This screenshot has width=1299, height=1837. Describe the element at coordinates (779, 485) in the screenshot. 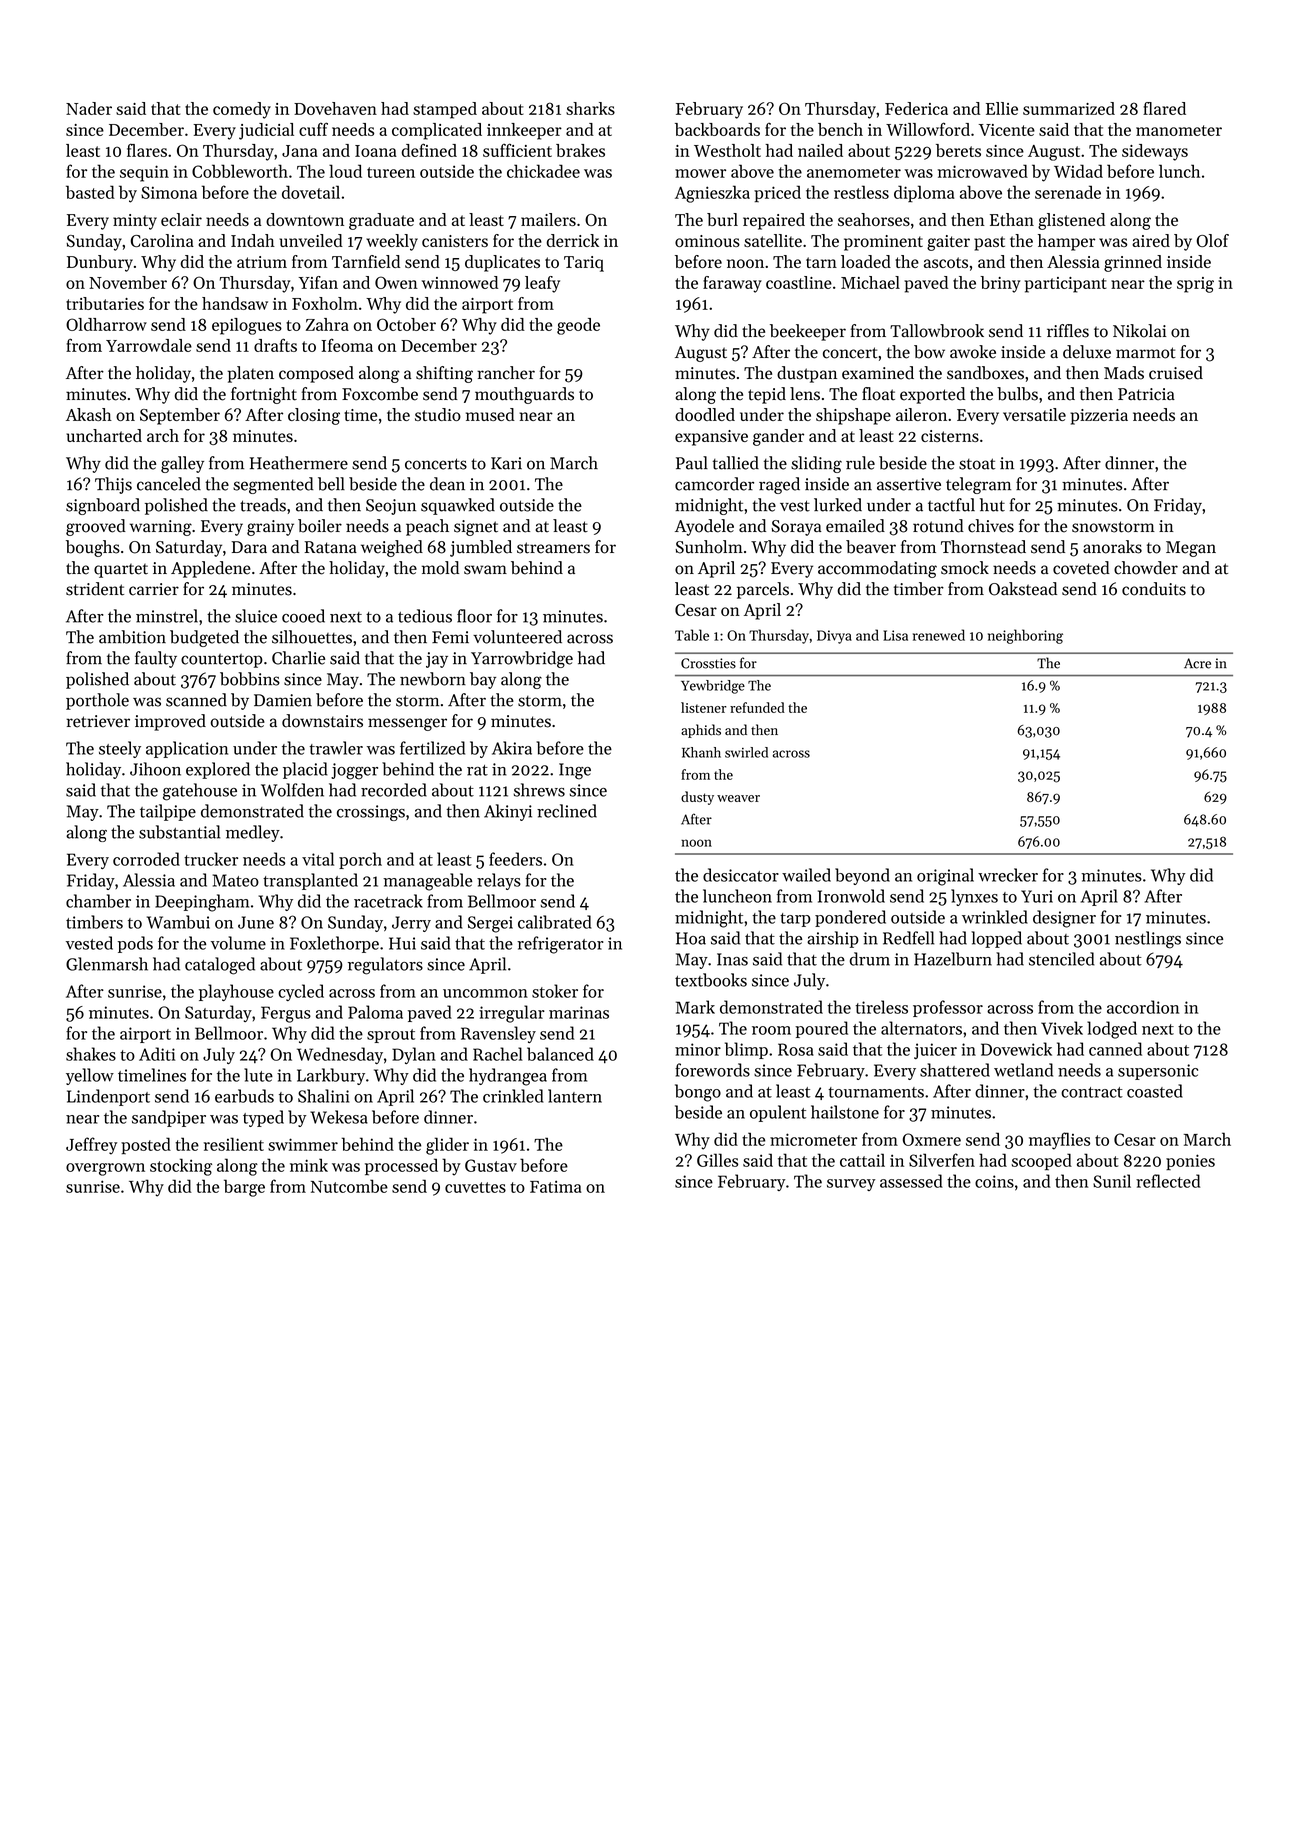

I see `raged` at that location.
